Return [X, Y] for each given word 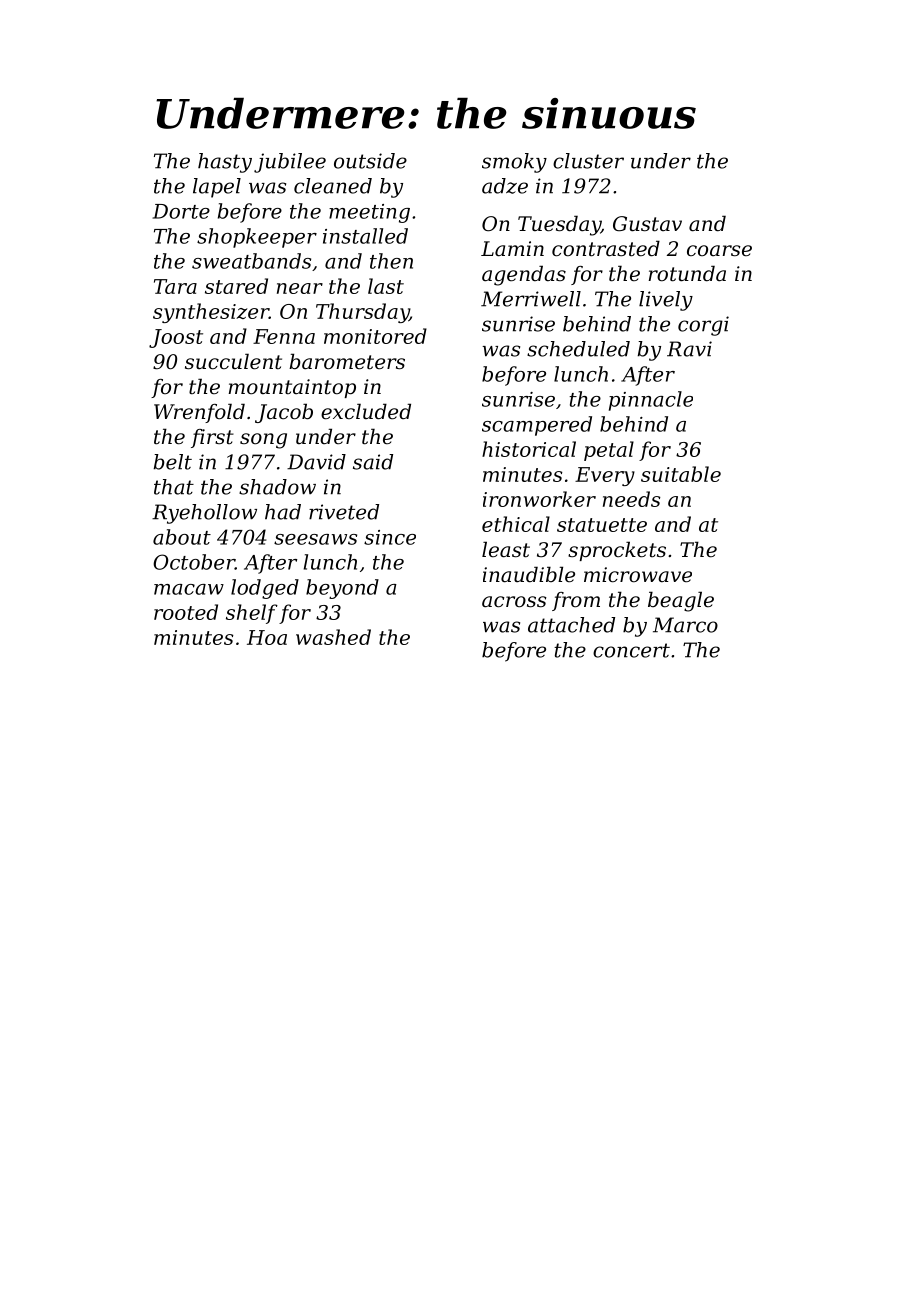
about [182, 537]
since [390, 537]
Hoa [267, 637]
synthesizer [211, 313]
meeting [369, 213]
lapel [217, 188]
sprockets [617, 551]
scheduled [578, 349]
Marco [685, 625]
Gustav [647, 224]
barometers [347, 361]
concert [631, 650]
